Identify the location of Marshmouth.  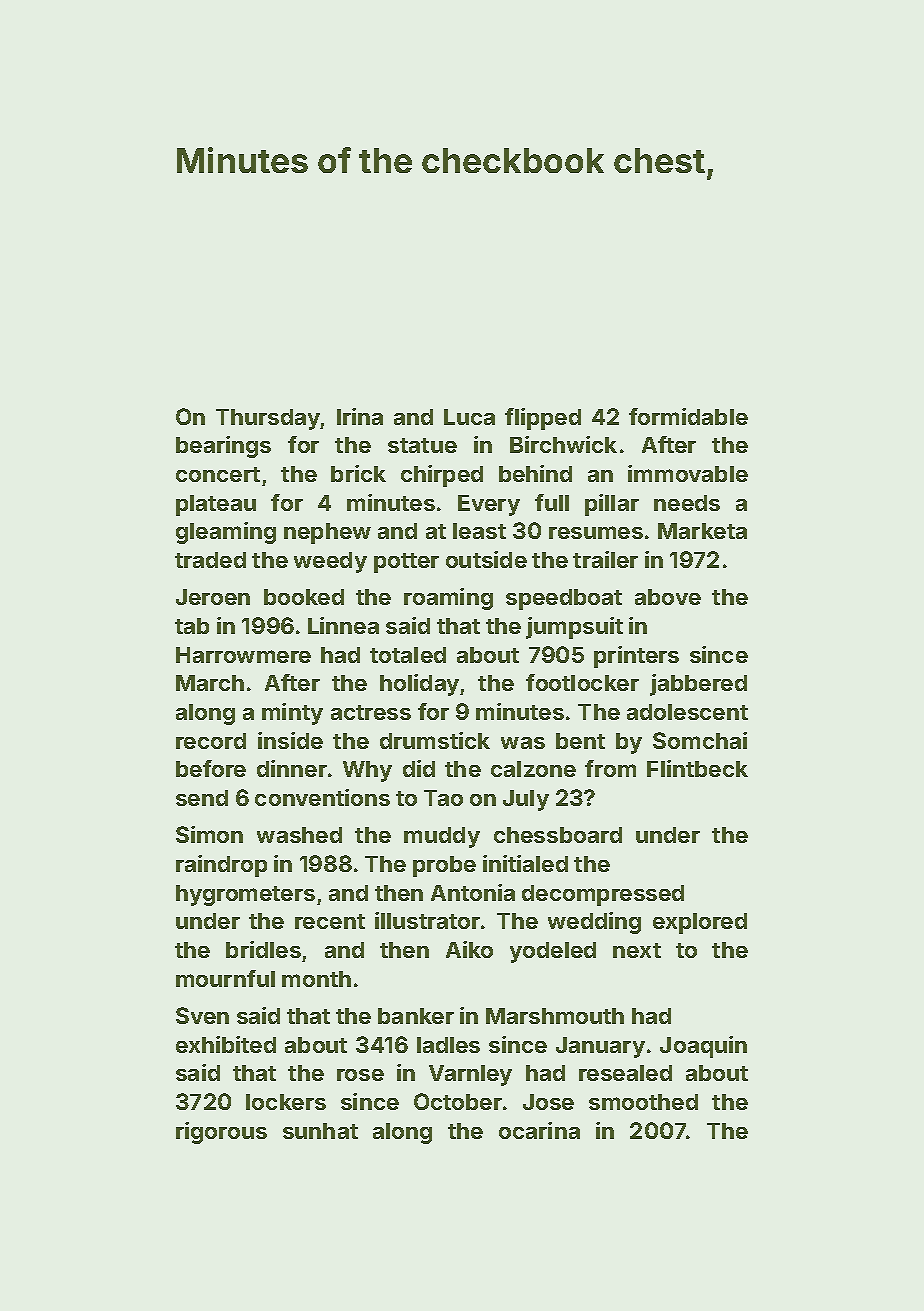
(555, 1016).
